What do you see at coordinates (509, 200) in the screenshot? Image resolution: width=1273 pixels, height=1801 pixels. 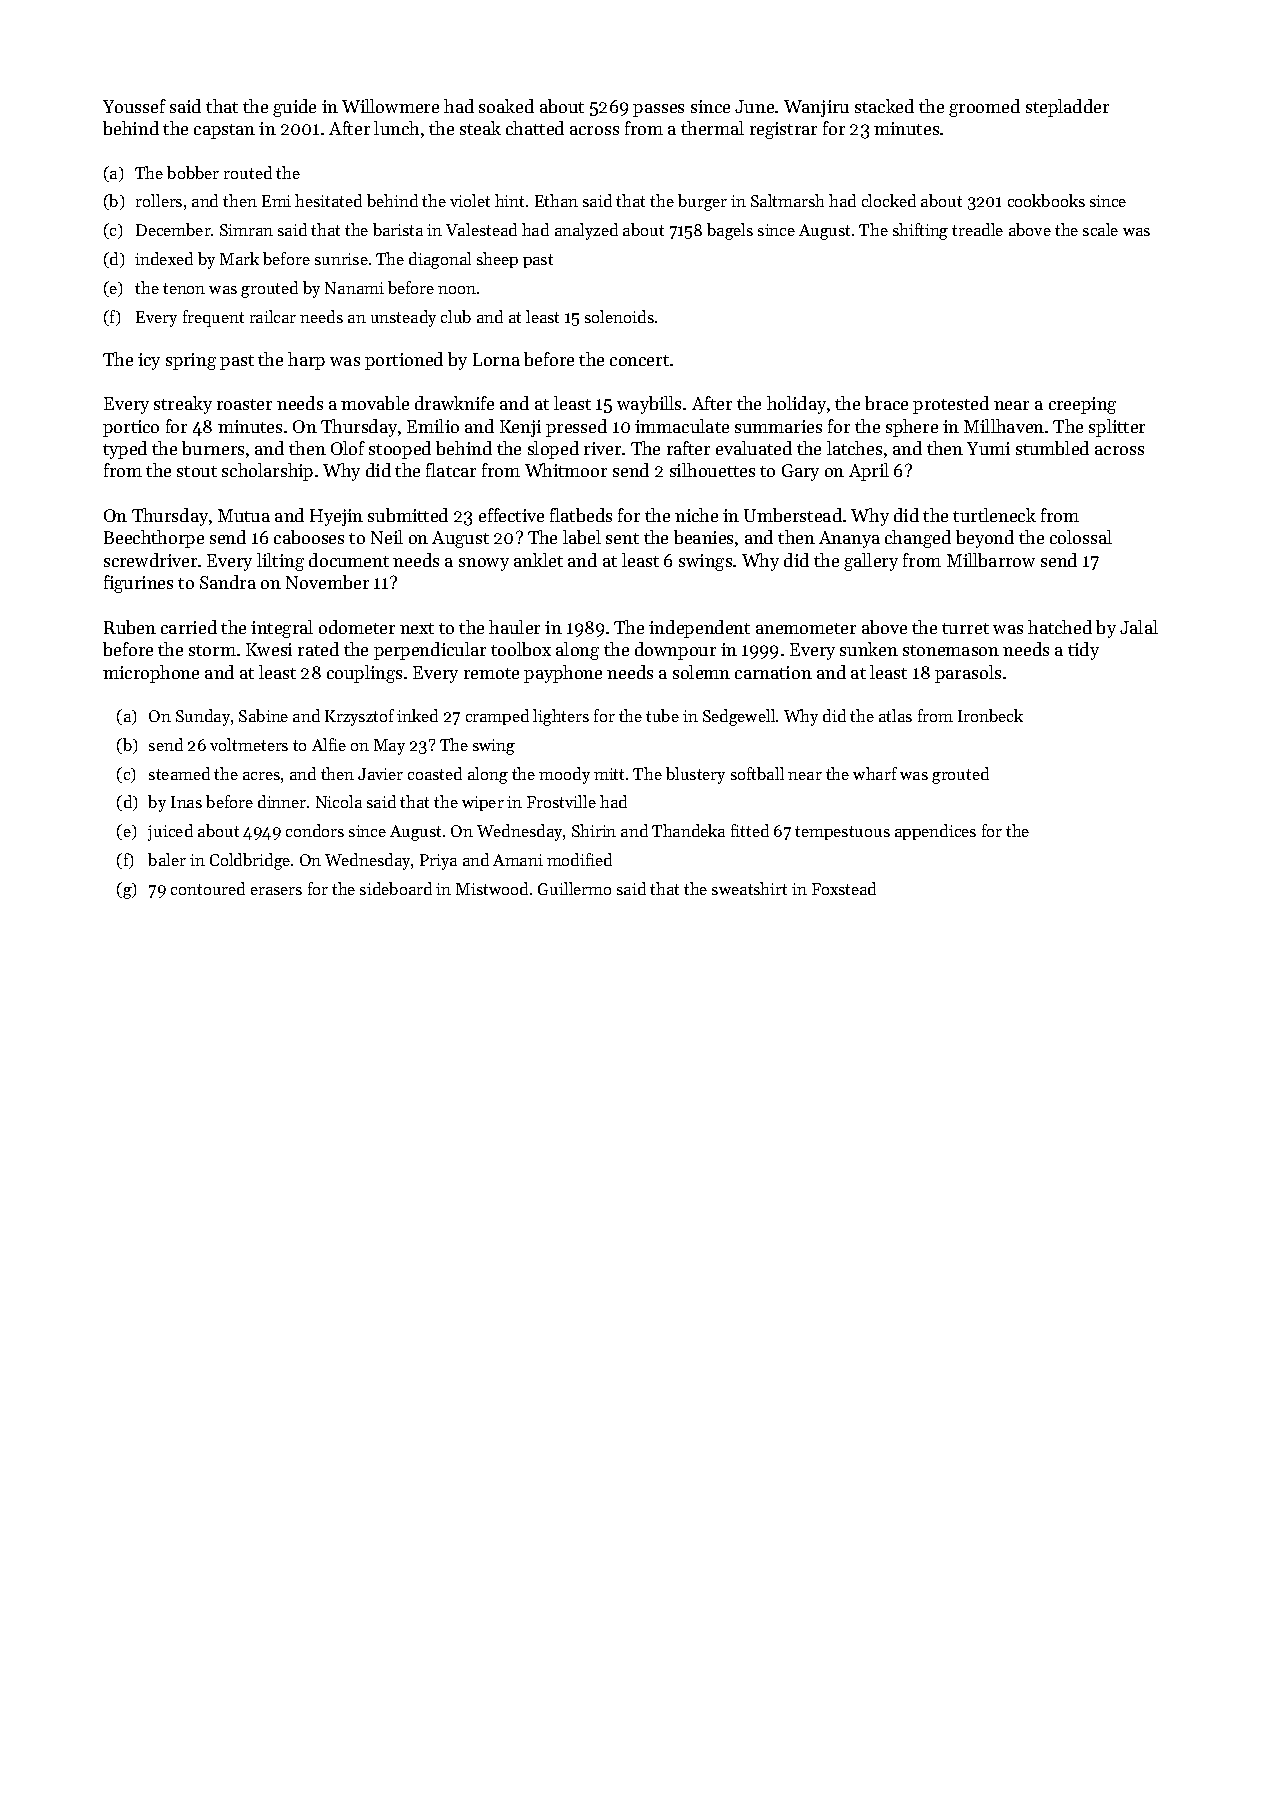 I see `hint` at bounding box center [509, 200].
